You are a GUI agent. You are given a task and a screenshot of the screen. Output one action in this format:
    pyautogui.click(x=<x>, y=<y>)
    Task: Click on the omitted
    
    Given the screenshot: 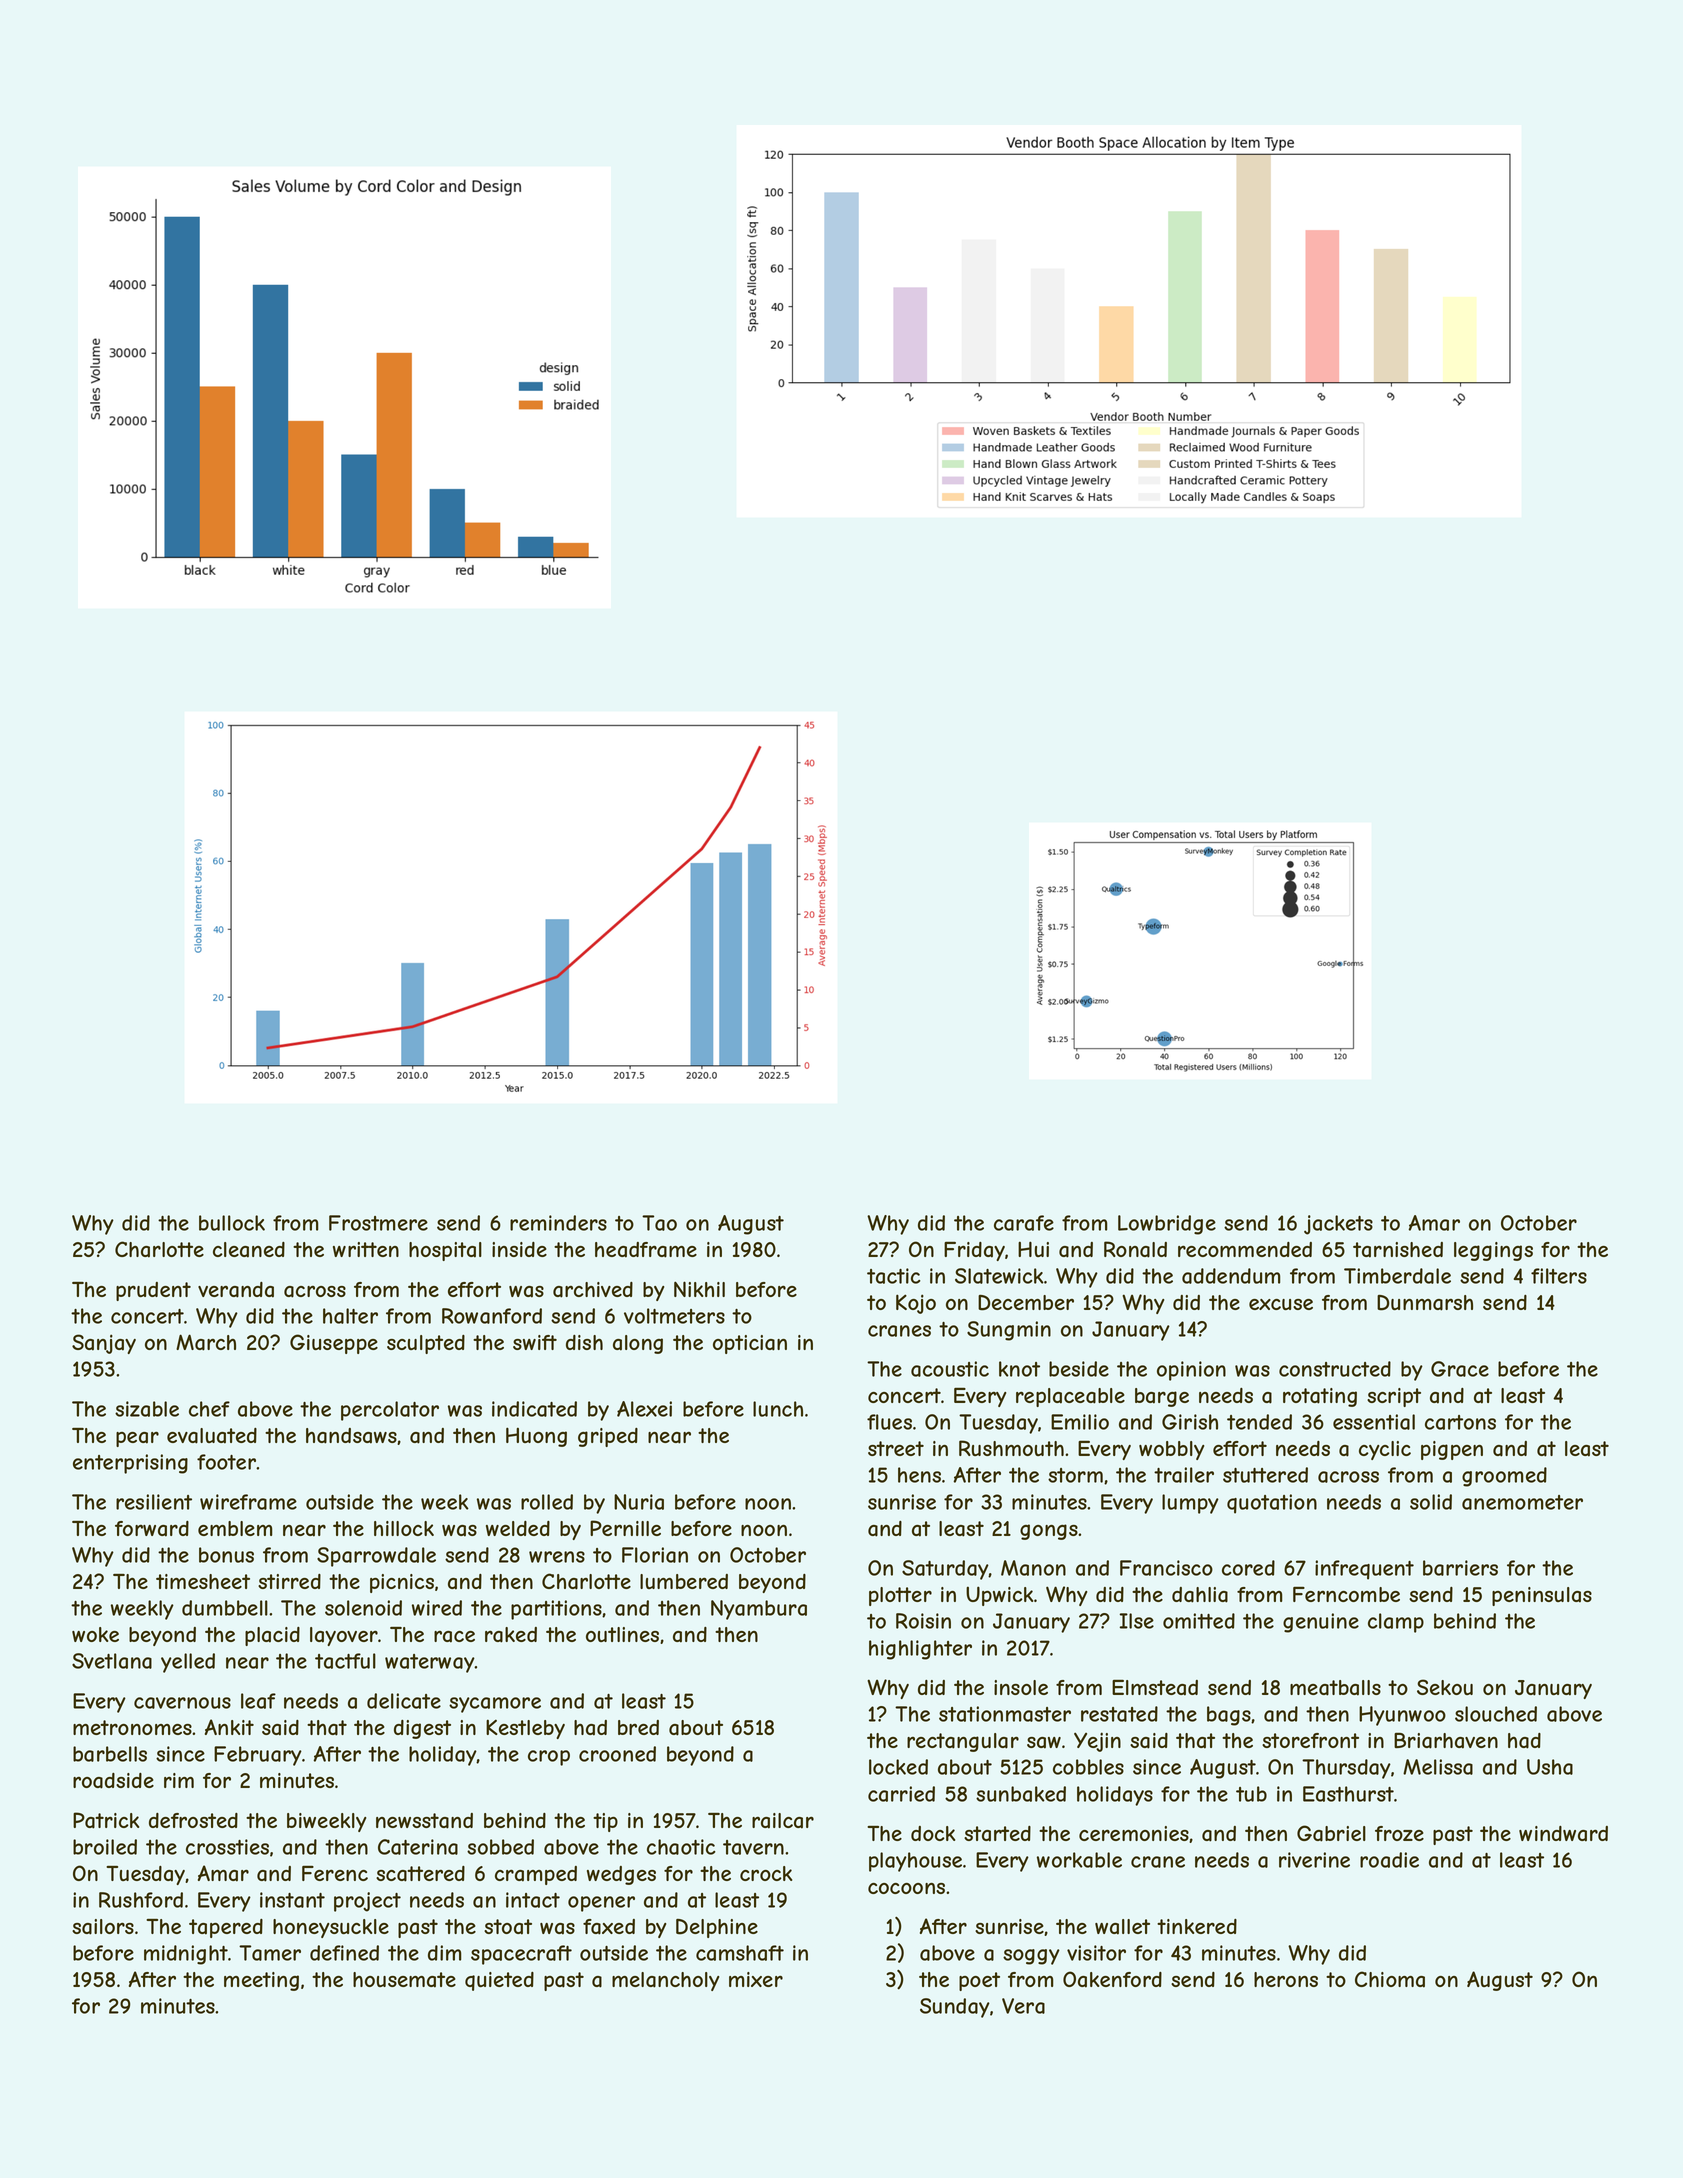 What is the action you would take?
    pyautogui.click(x=1199, y=1621)
